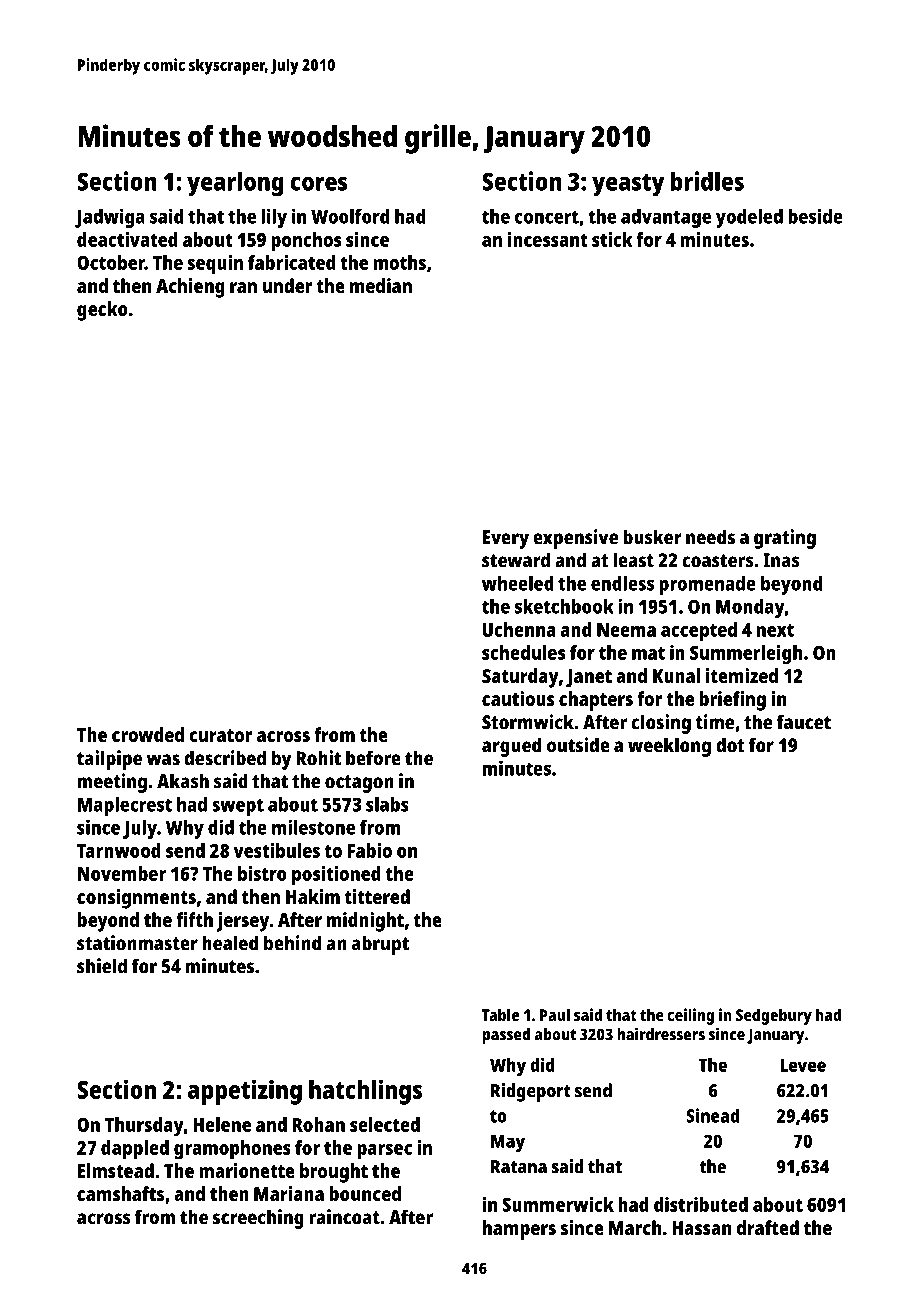  What do you see at coordinates (377, 896) in the screenshot?
I see `tittered` at bounding box center [377, 896].
